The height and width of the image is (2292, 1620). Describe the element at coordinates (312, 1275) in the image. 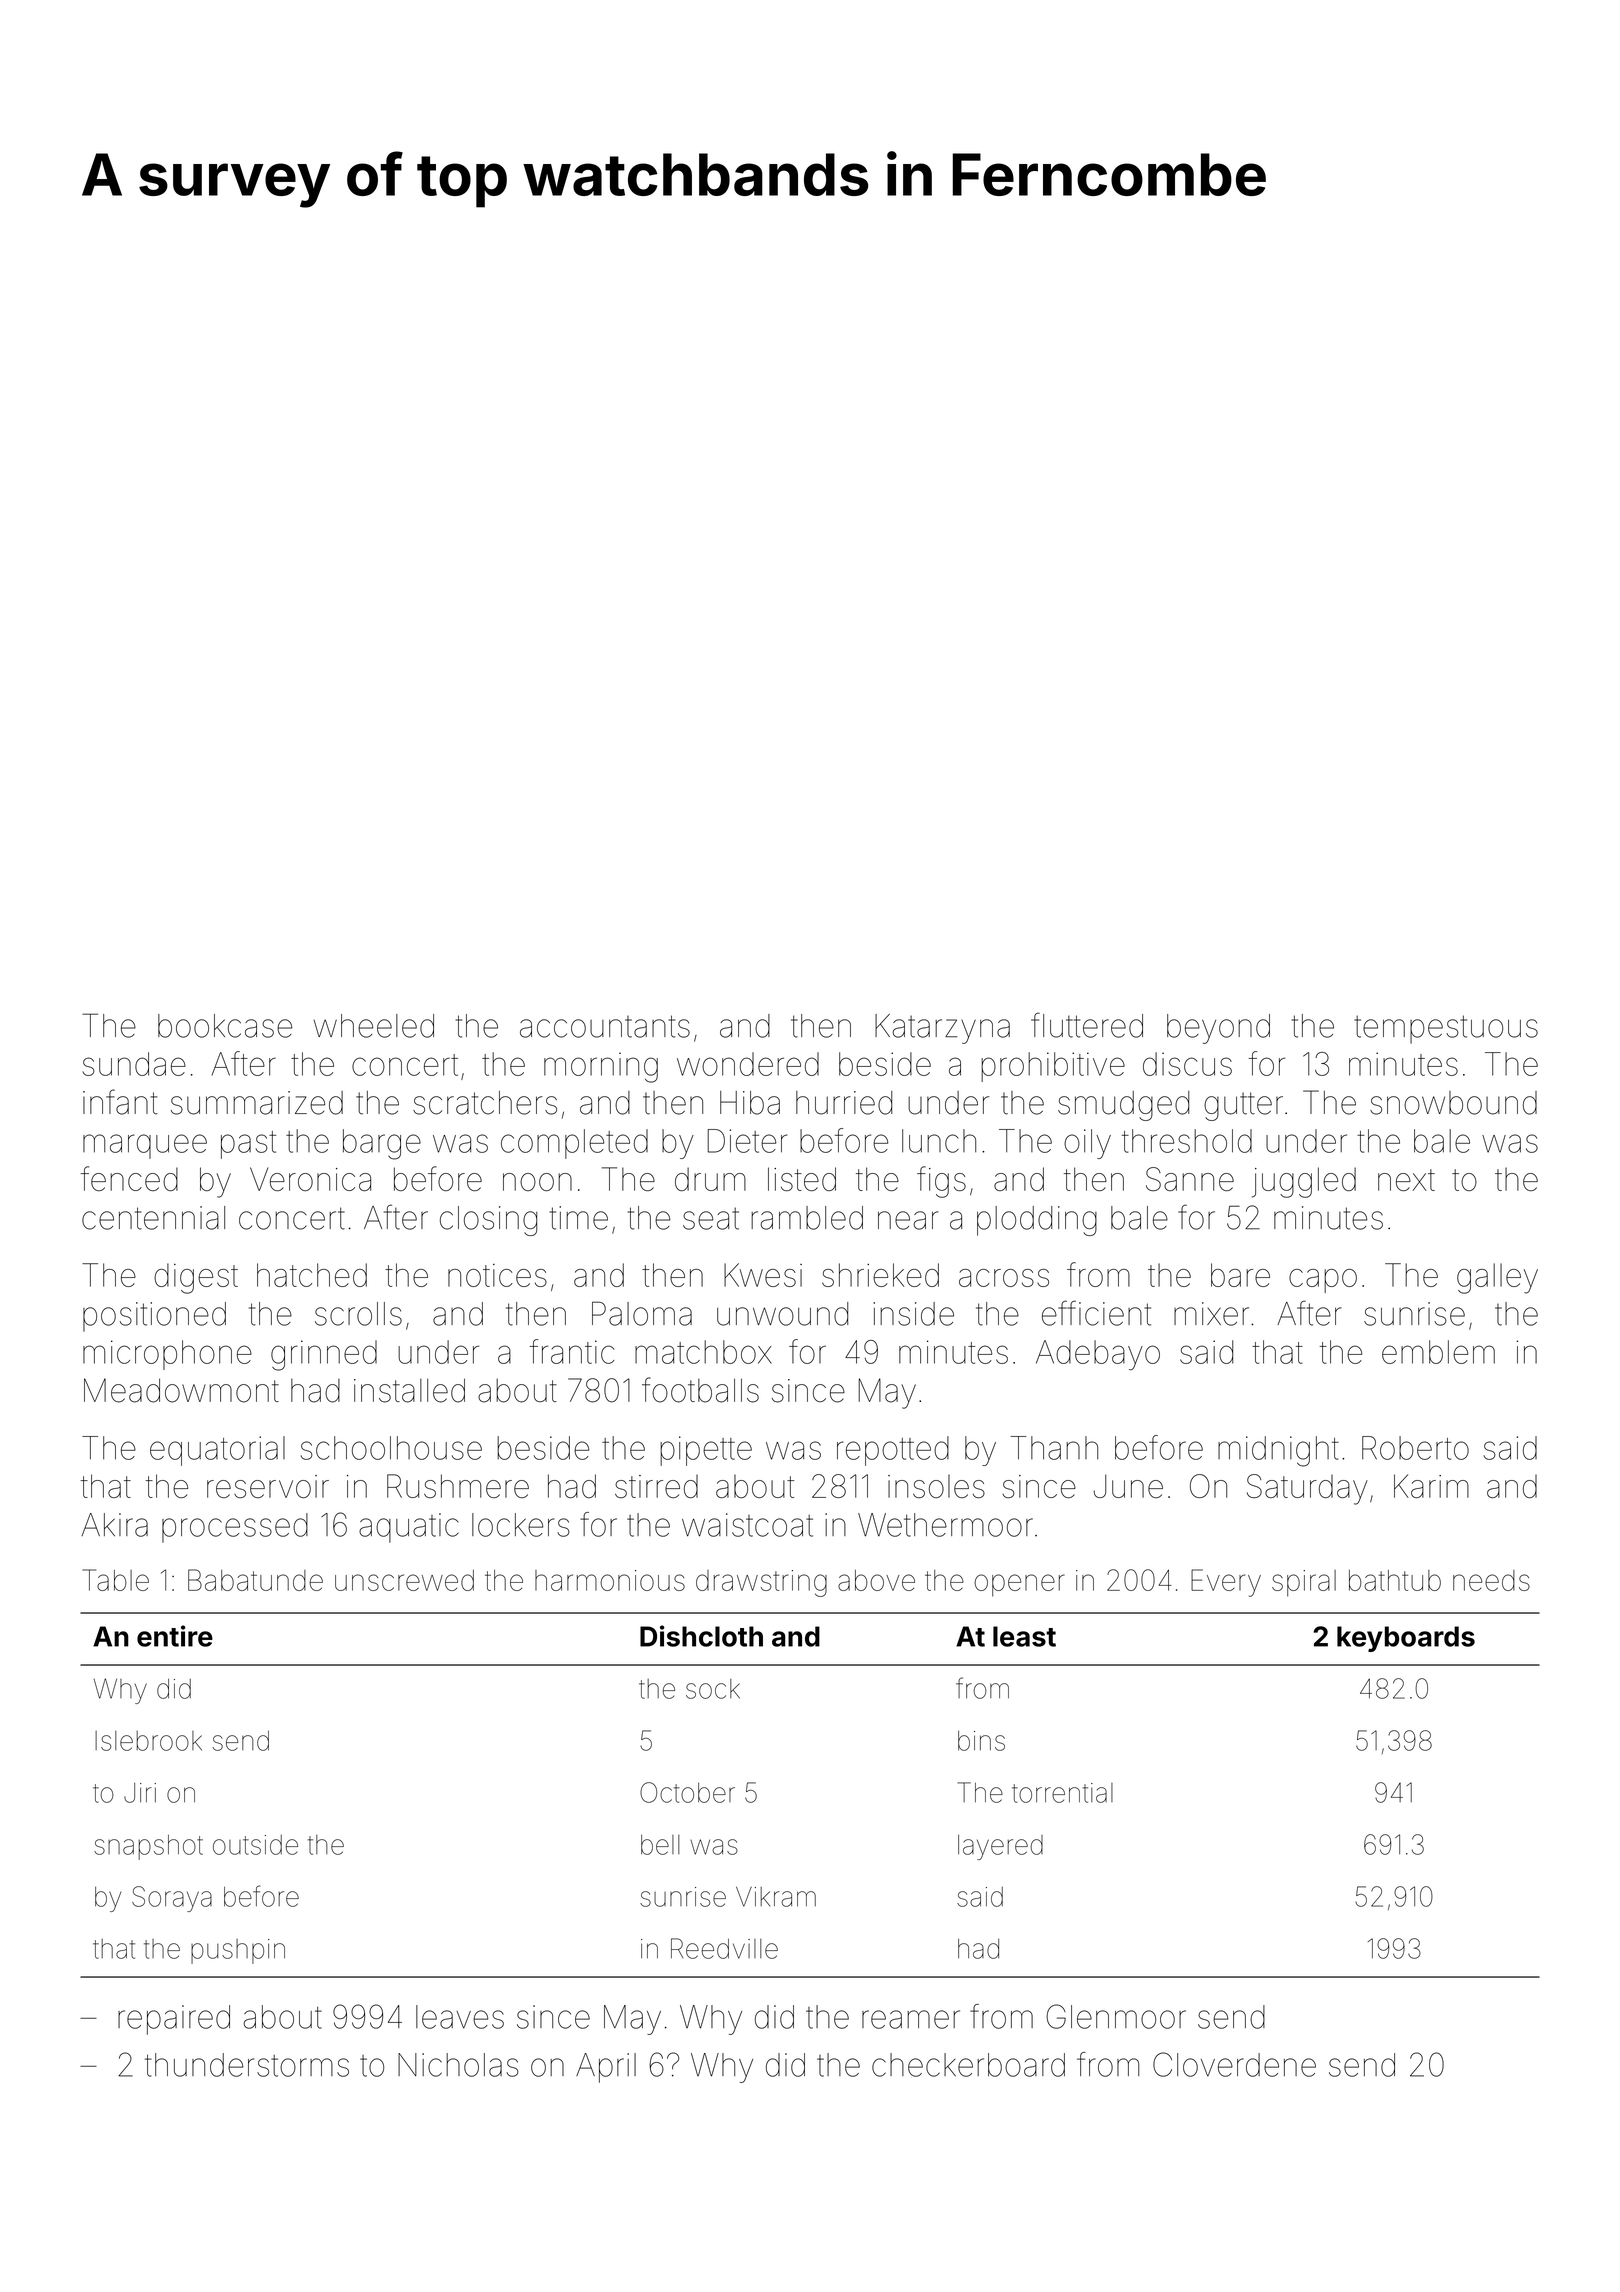

I see `hatched` at that location.
